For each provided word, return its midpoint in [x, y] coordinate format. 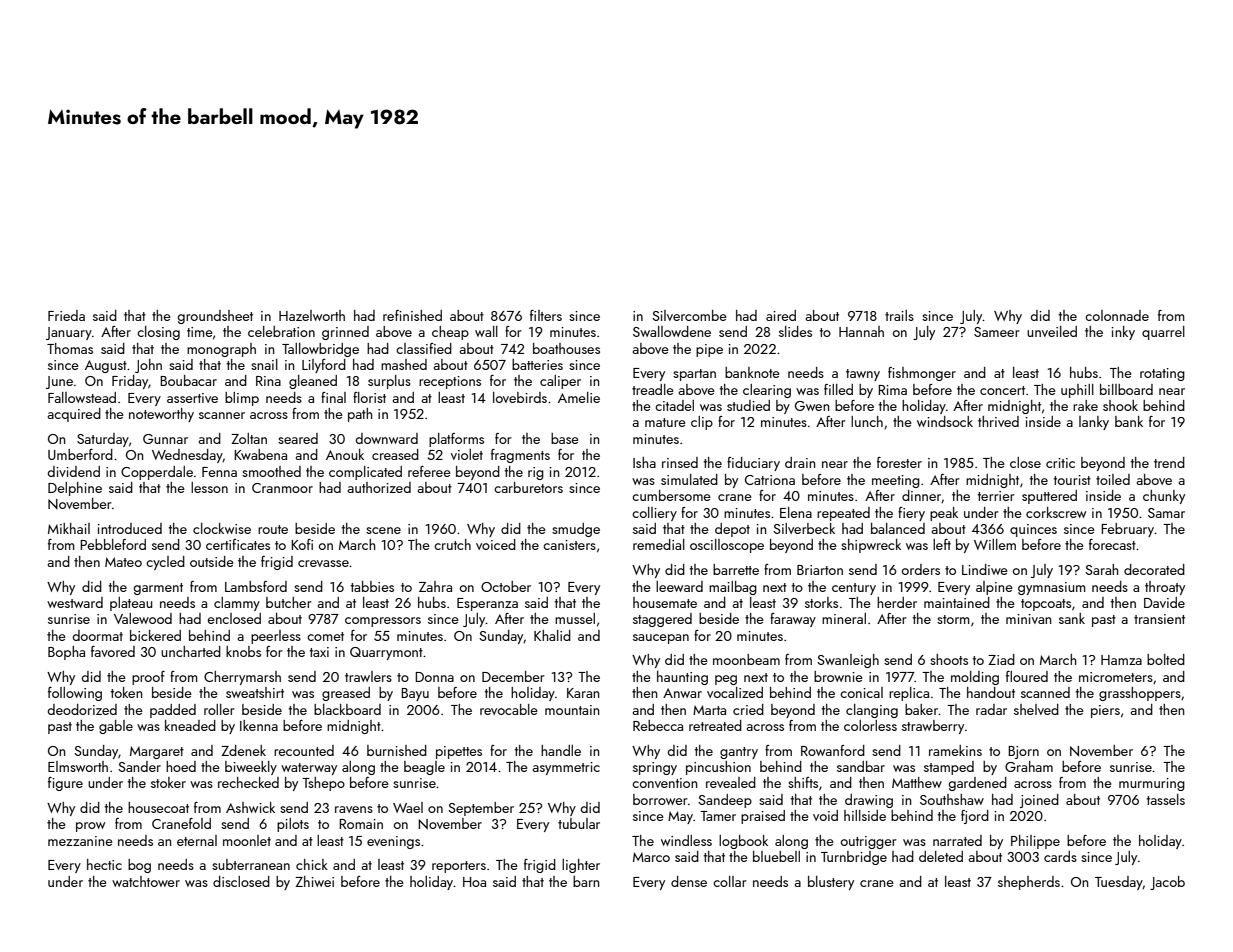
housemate [665, 602]
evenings [393, 842]
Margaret [157, 752]
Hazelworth [312, 315]
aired [781, 315]
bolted [1166, 659]
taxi [319, 652]
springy [655, 768]
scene [383, 530]
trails [899, 315]
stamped [949, 768]
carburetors [528, 487]
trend [1169, 462]
